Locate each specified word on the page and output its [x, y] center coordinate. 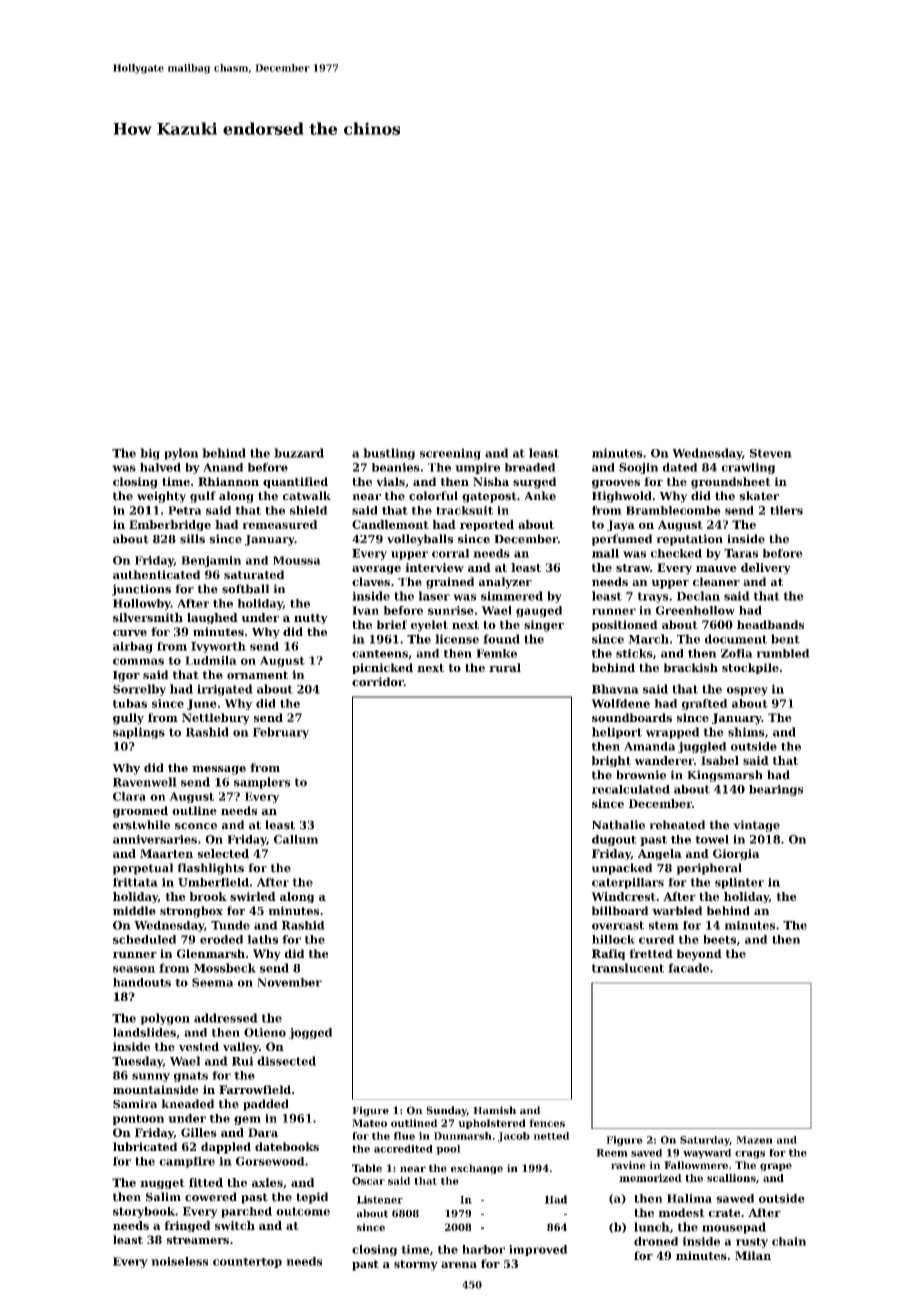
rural [505, 667]
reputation [689, 540]
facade [688, 968]
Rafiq [608, 954]
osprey [747, 691]
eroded [221, 939]
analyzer [505, 583]
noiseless [179, 1261]
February [281, 733]
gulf [203, 497]
